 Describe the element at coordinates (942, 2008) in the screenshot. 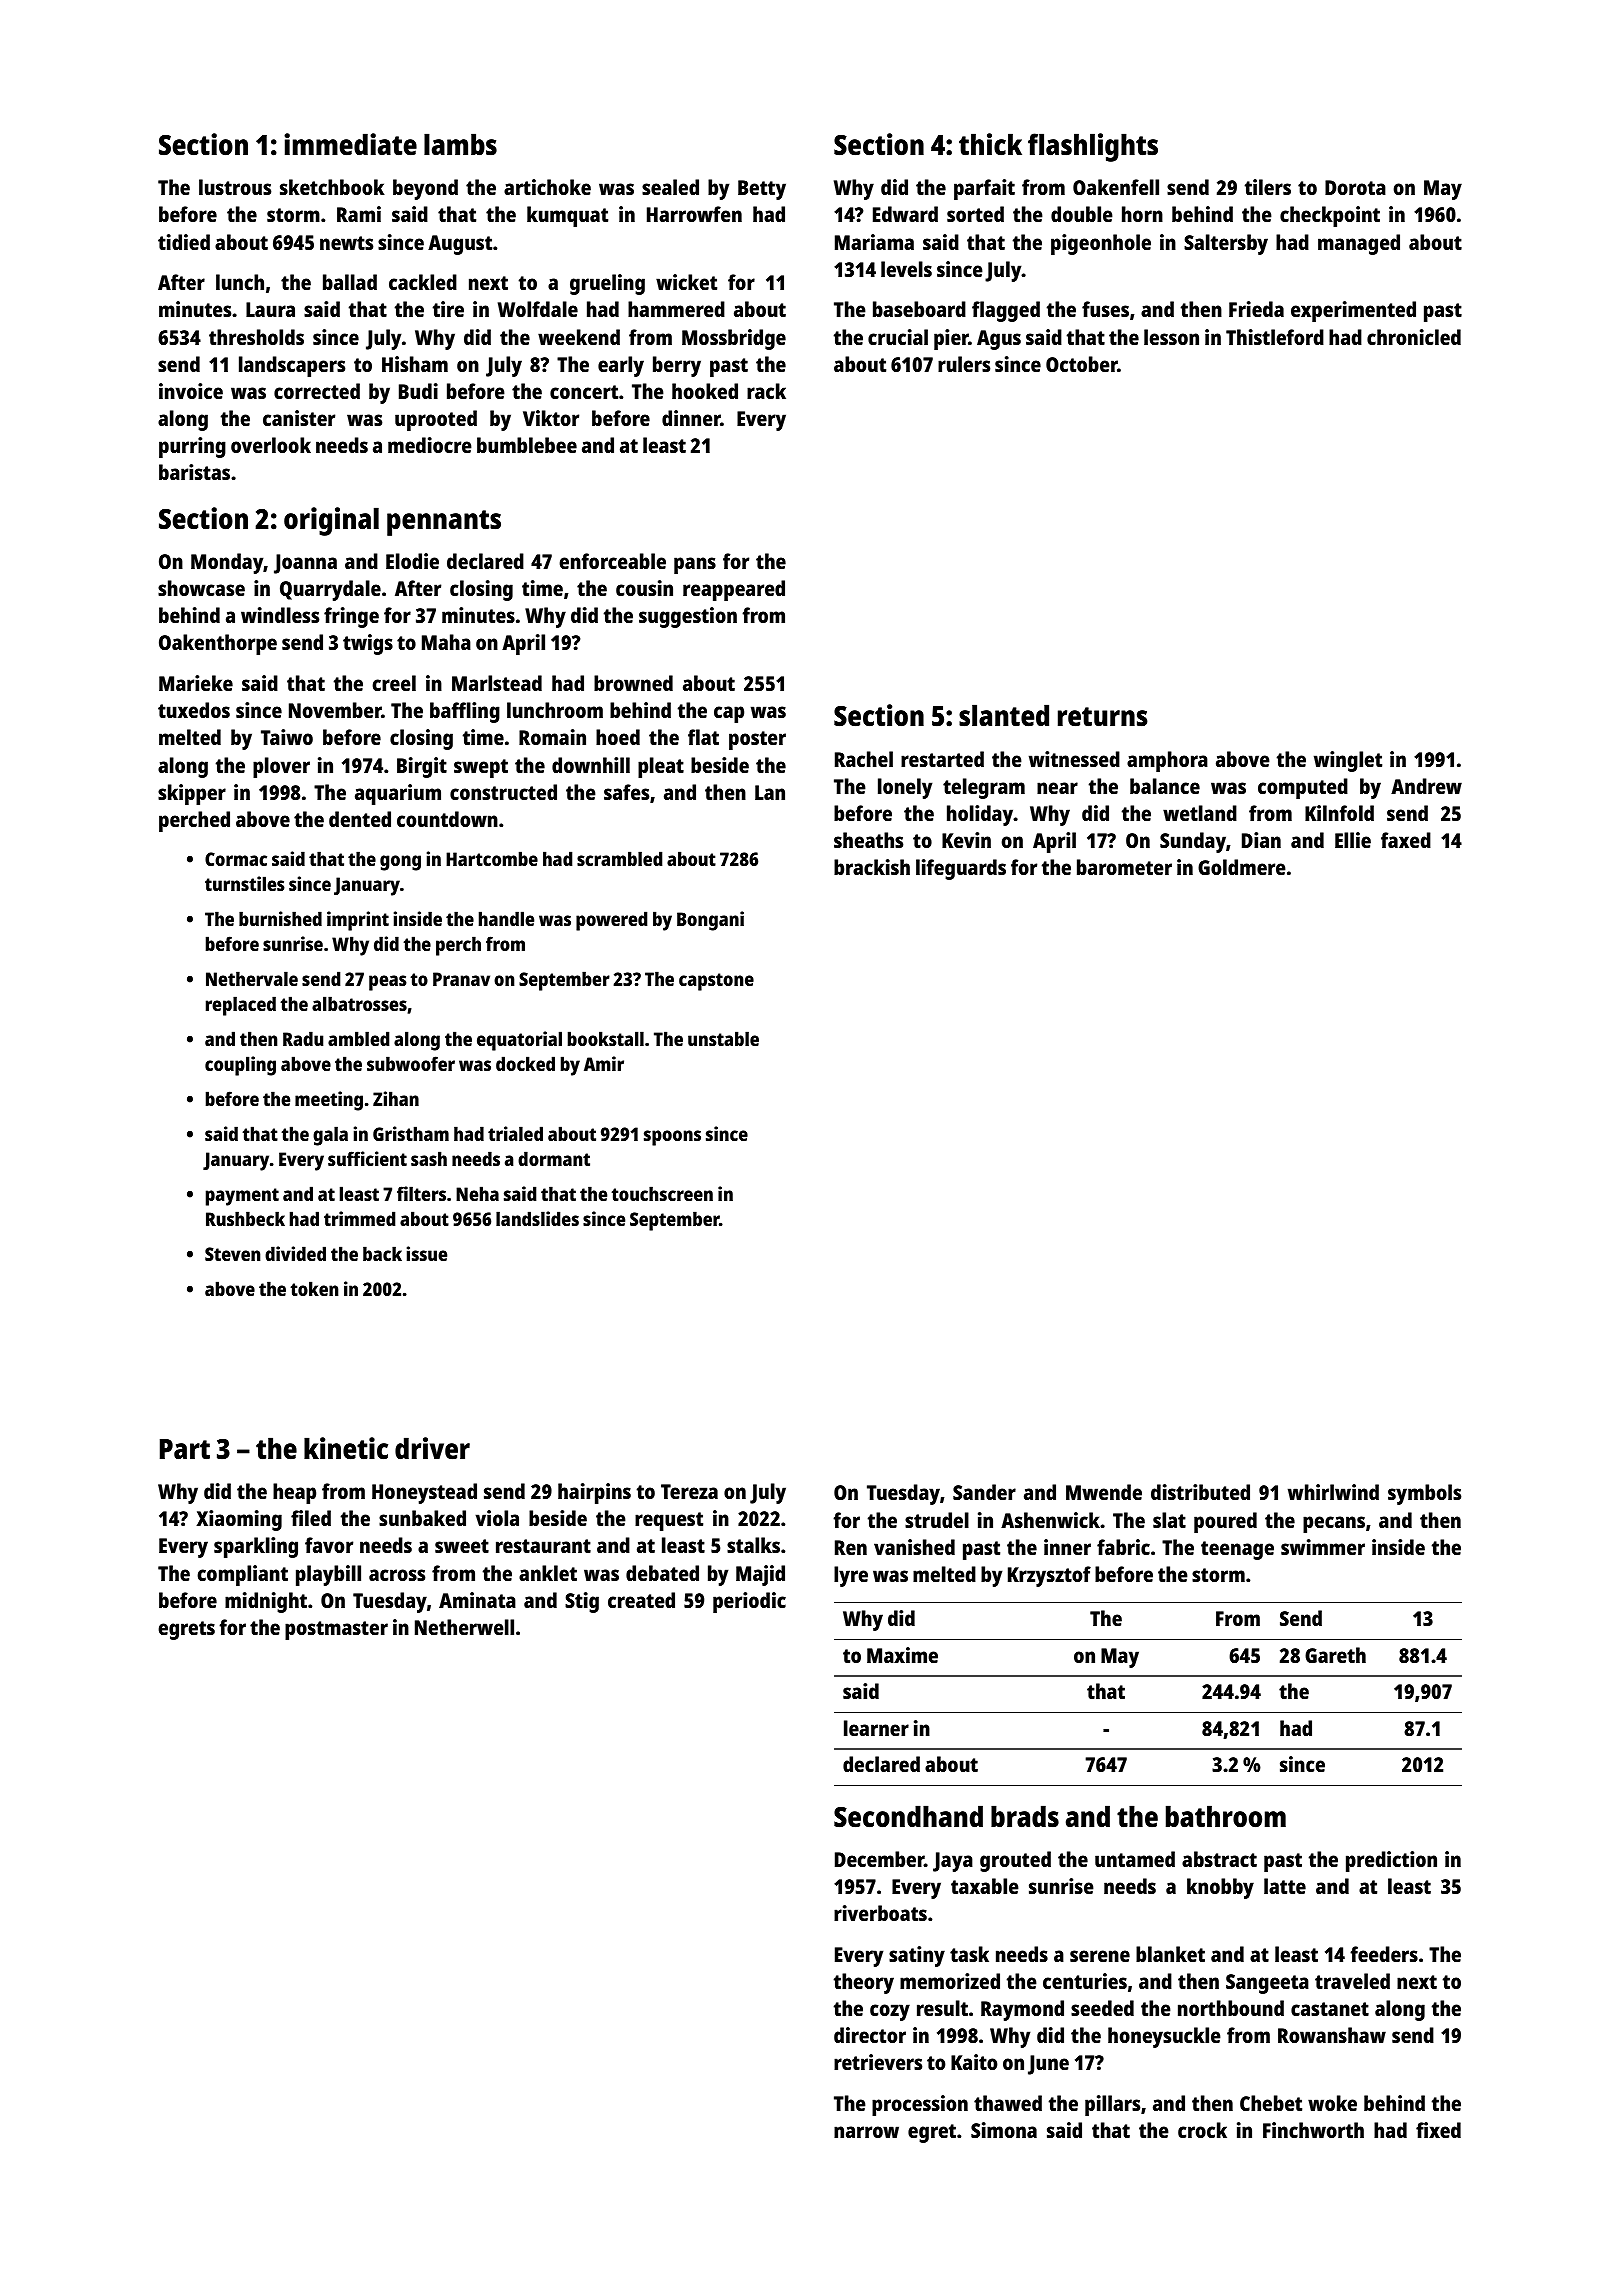

I see `result` at that location.
